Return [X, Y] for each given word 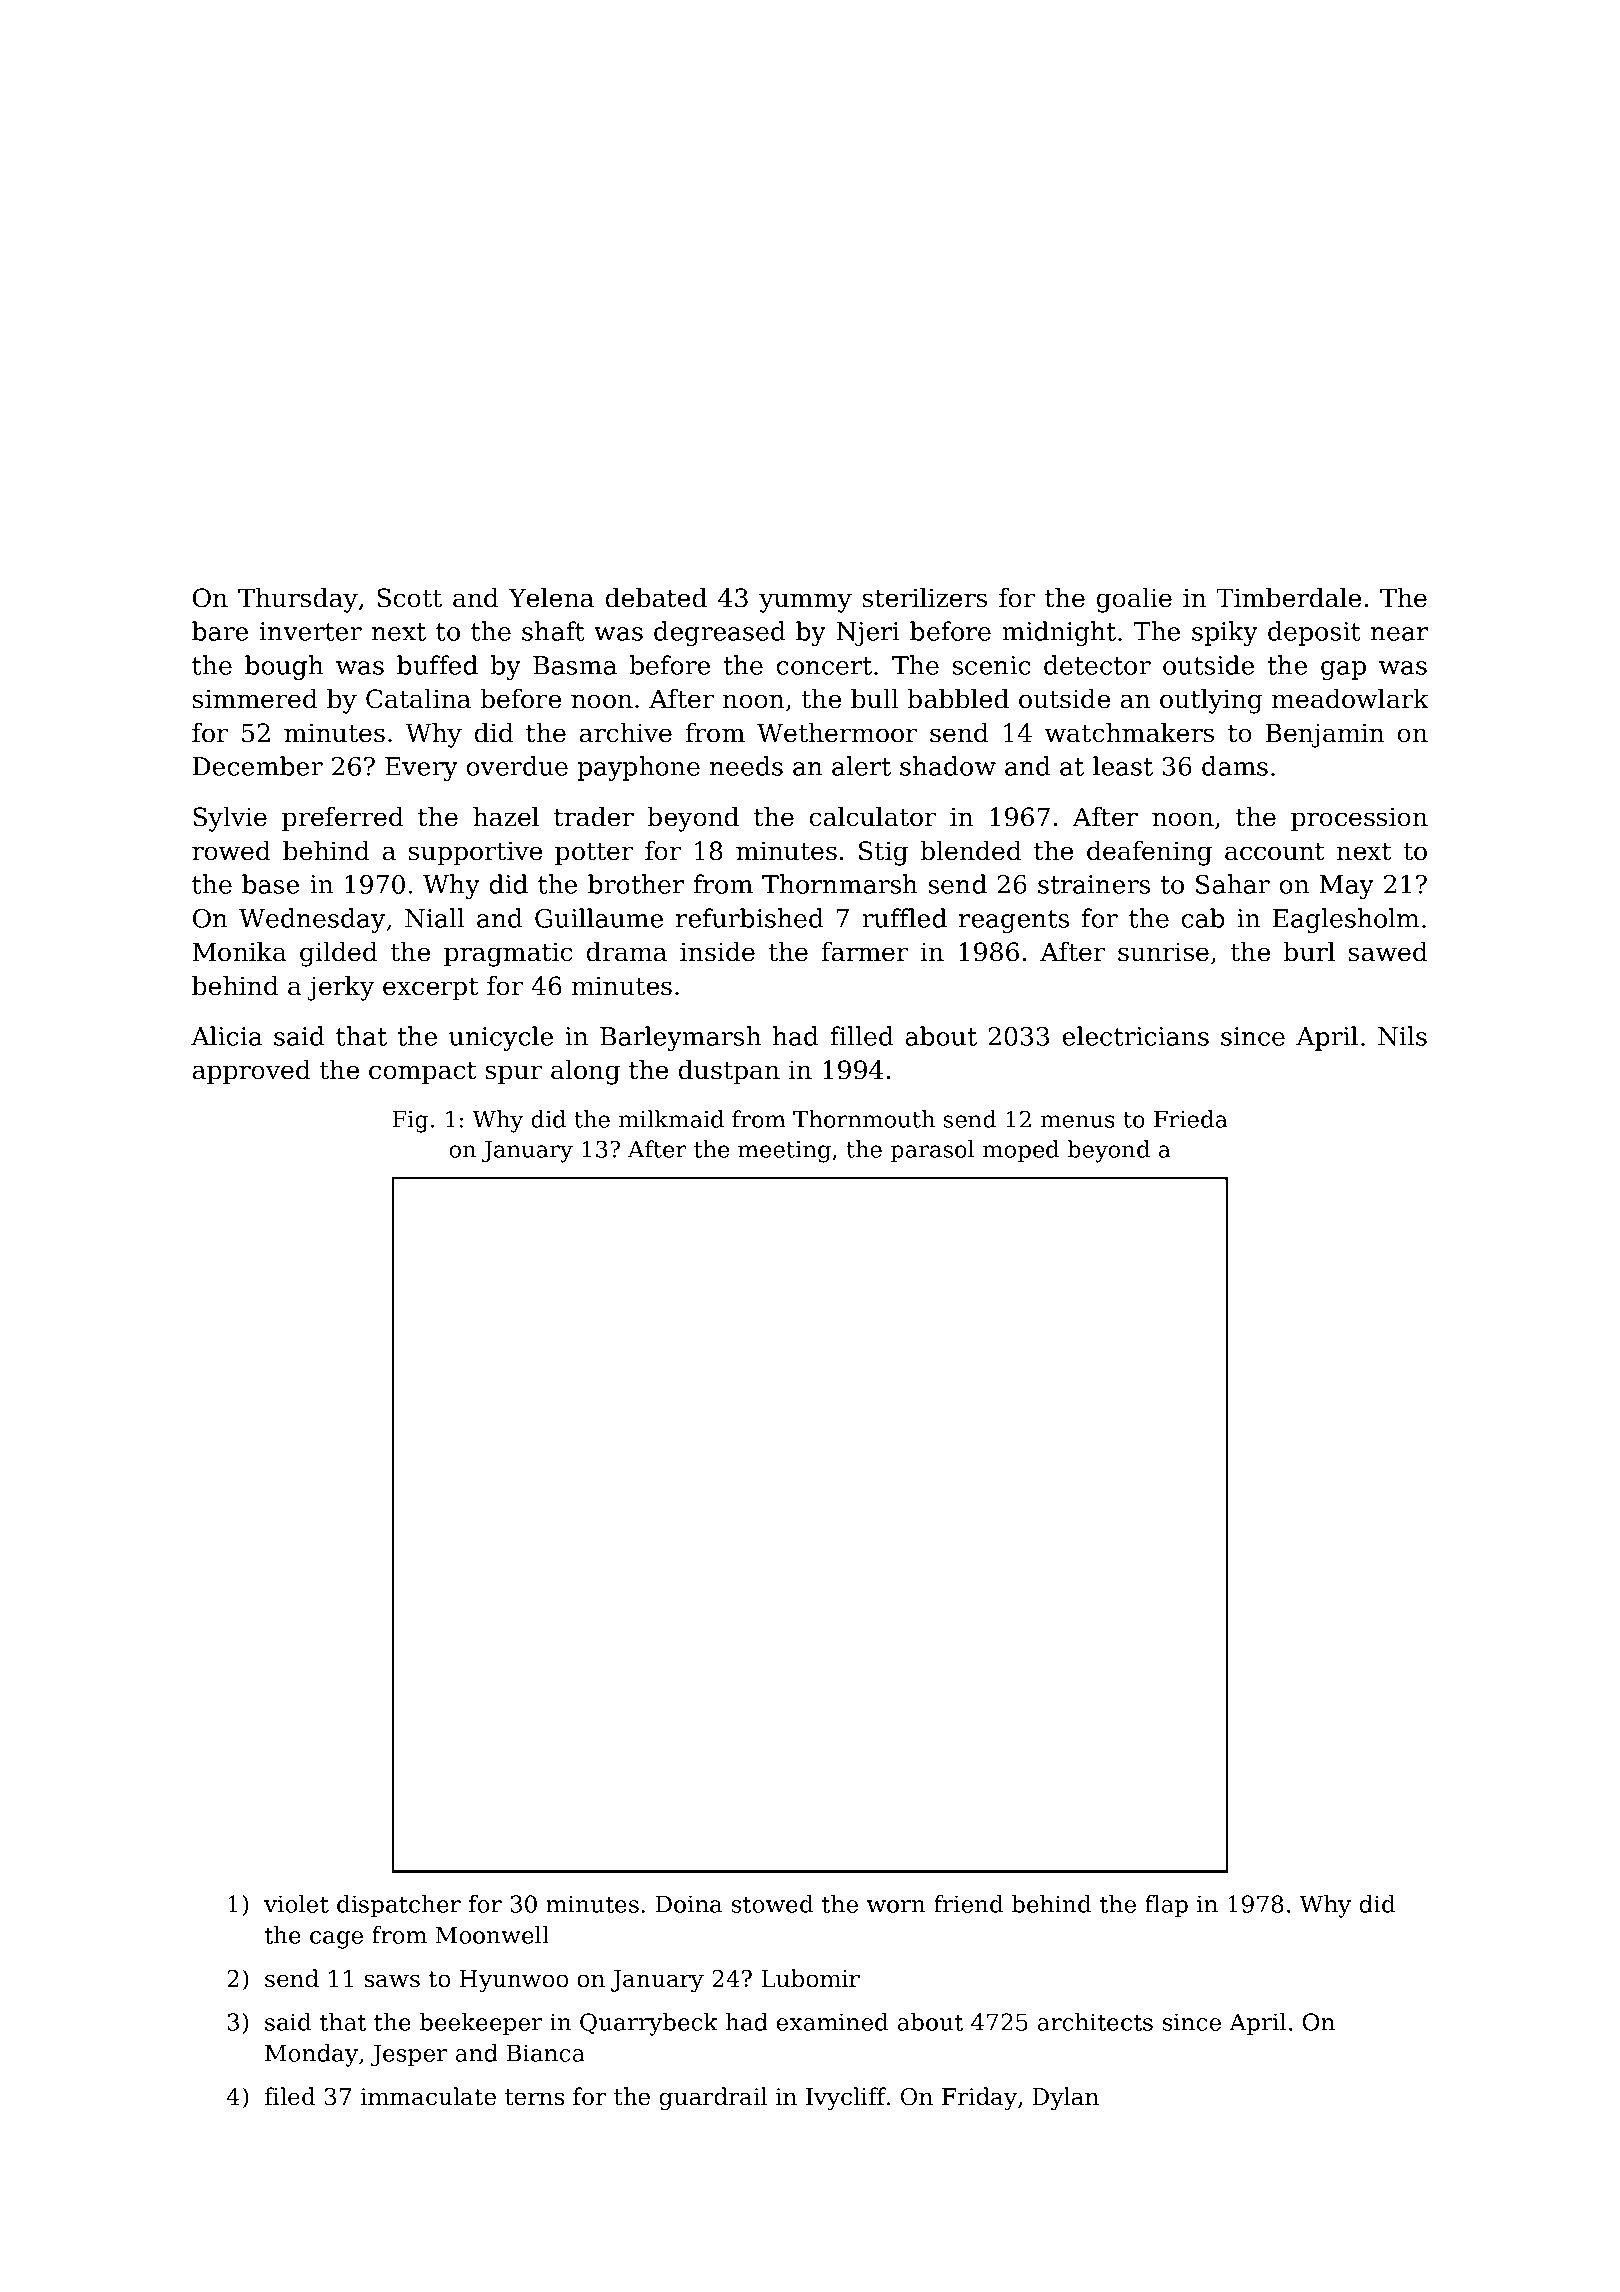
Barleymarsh [680, 1038]
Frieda [1190, 1119]
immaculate [428, 2096]
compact [423, 1073]
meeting [784, 1152]
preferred [343, 819]
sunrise [1163, 952]
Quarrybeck [649, 2024]
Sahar [1233, 884]
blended [971, 851]
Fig [410, 1122]
